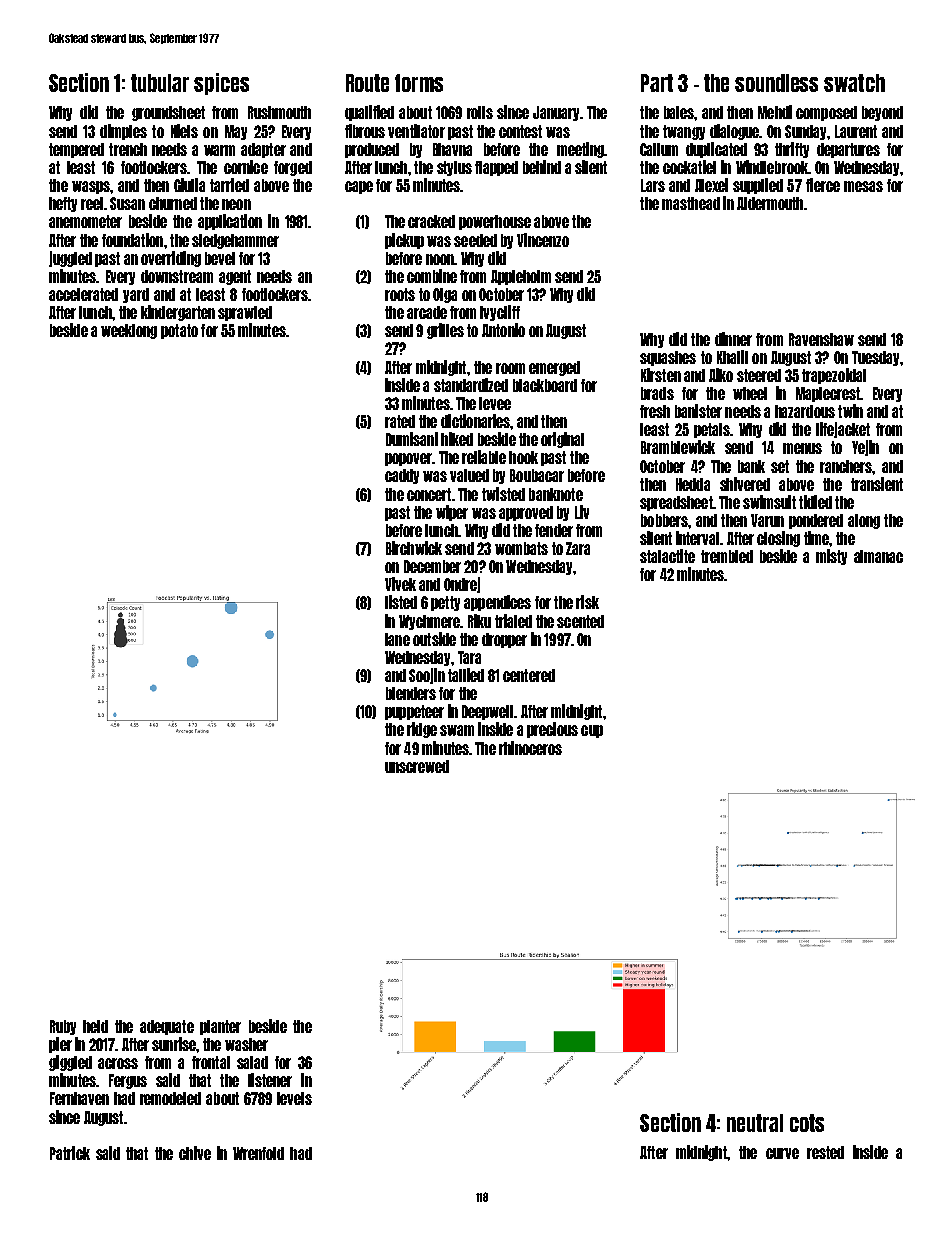 This page has width=952, height=1233. What do you see at coordinates (807, 1123) in the page?
I see `cots` at bounding box center [807, 1123].
